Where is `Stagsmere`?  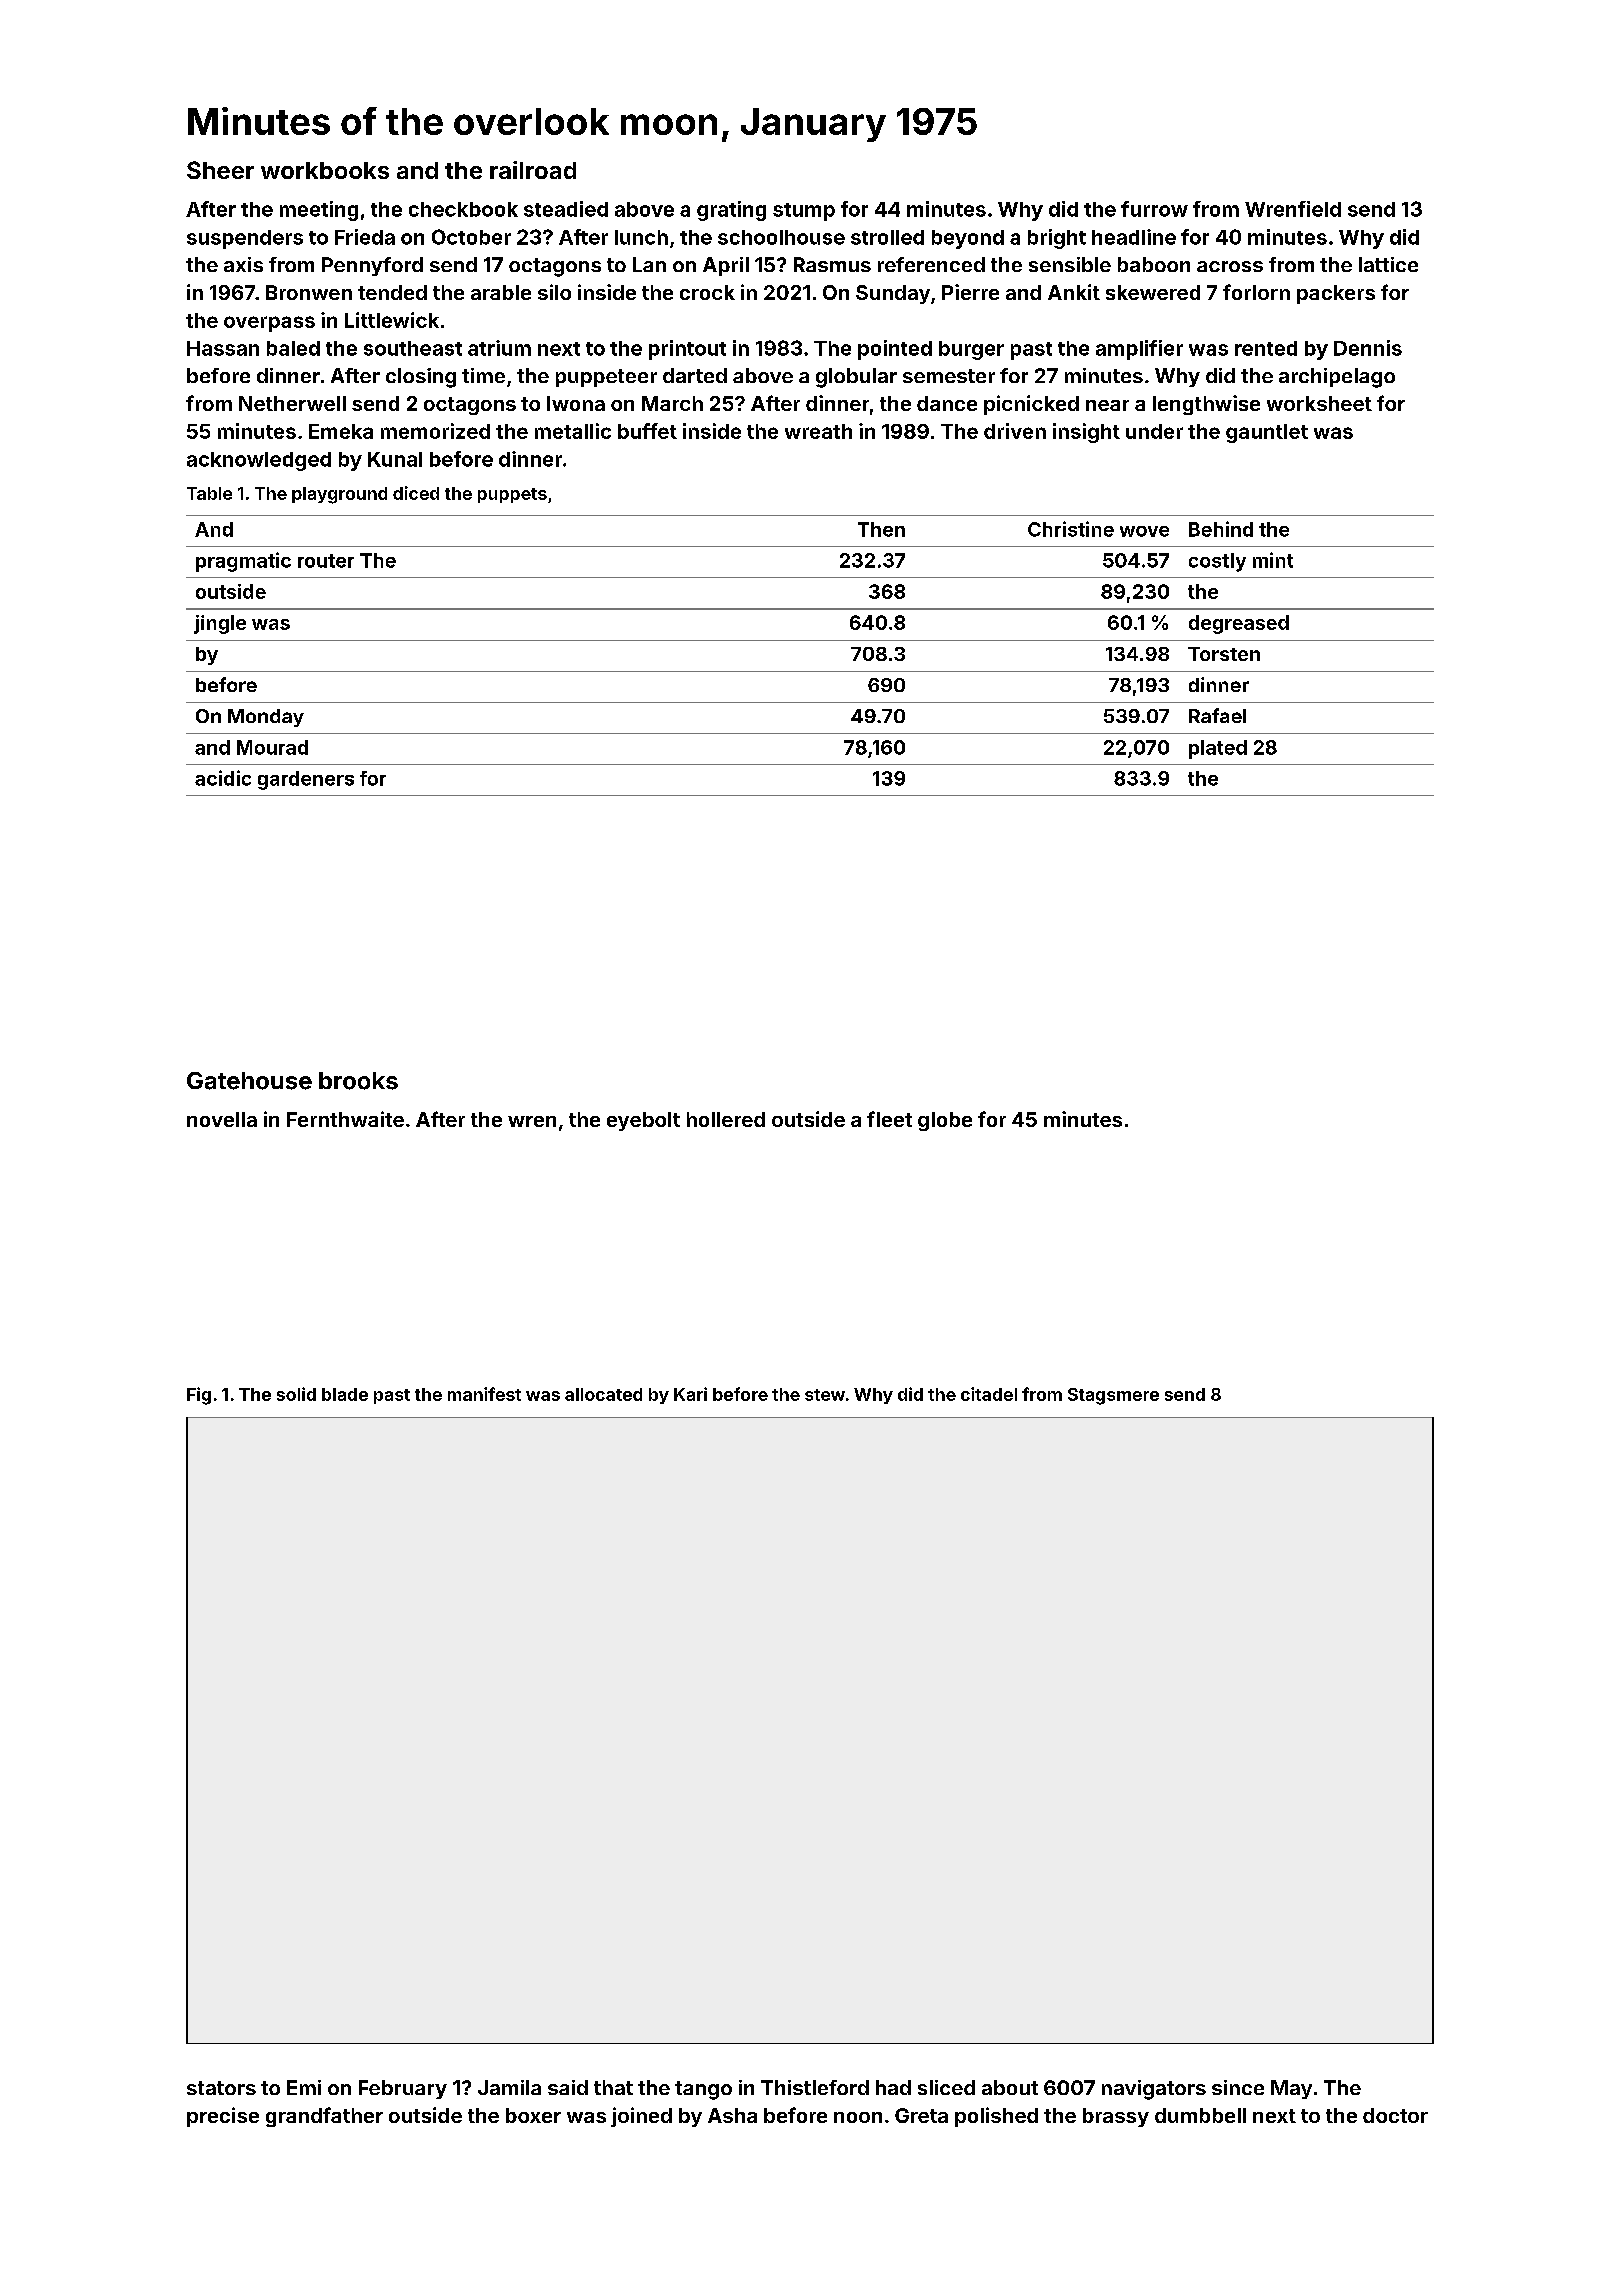
Stagsmere is located at coordinates (1113, 1396).
